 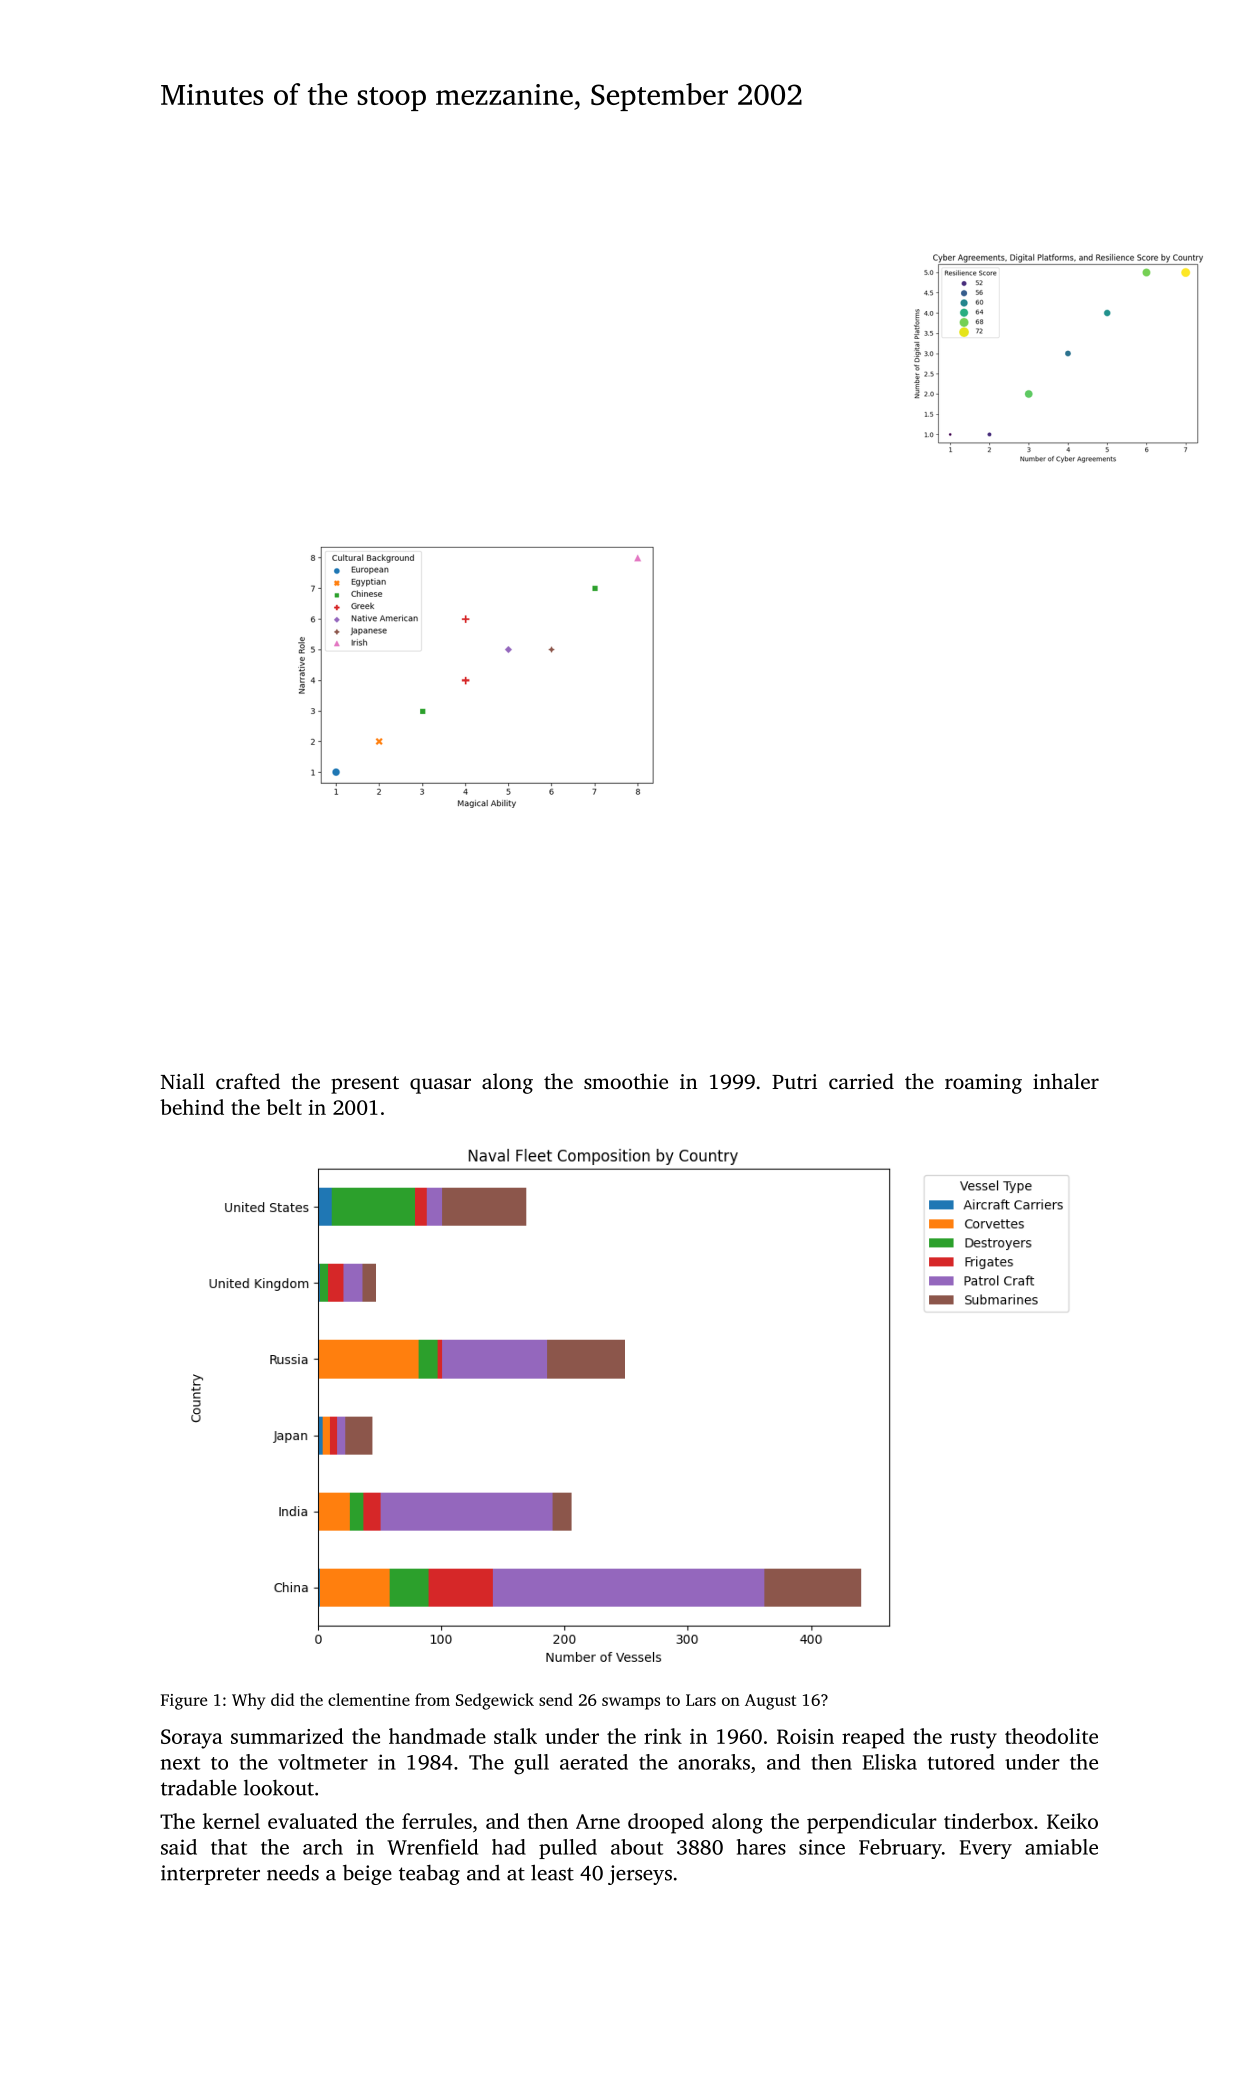 What do you see at coordinates (1051, 1736) in the document?
I see `theodolite` at bounding box center [1051, 1736].
